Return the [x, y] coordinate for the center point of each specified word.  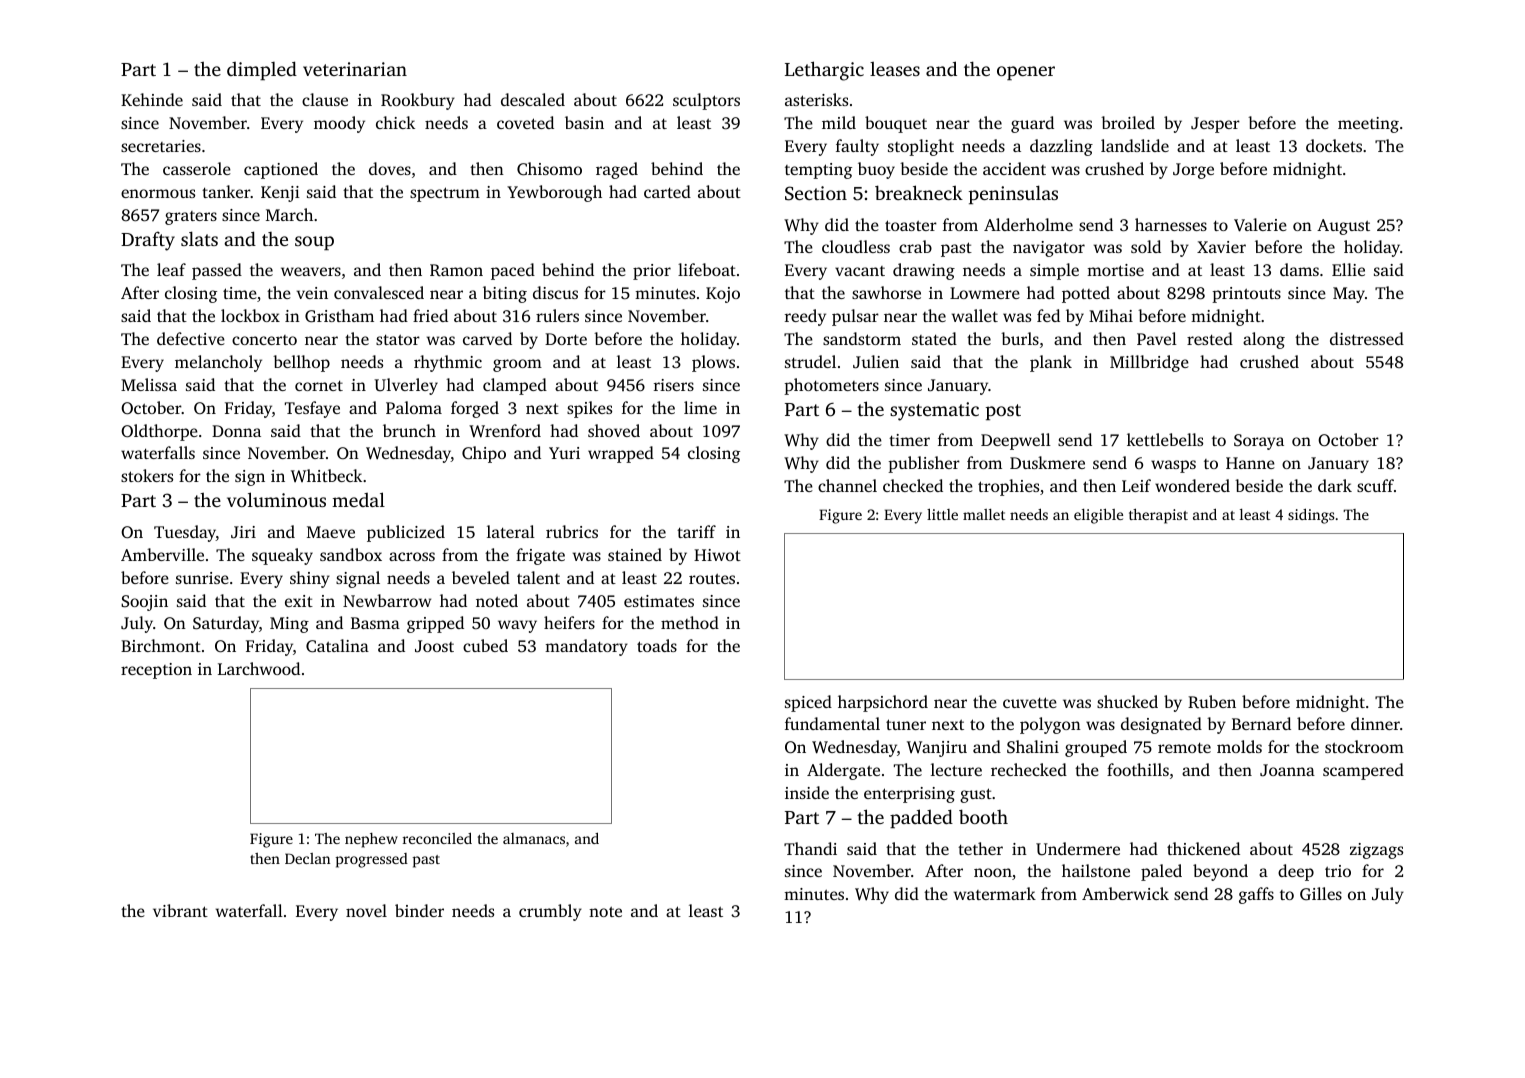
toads [657, 645]
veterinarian [355, 69]
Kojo [723, 295]
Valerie [1260, 225]
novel [366, 910]
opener [1026, 73]
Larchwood [259, 668]
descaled [533, 99]
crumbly [550, 912]
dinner [1375, 723]
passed [217, 271]
